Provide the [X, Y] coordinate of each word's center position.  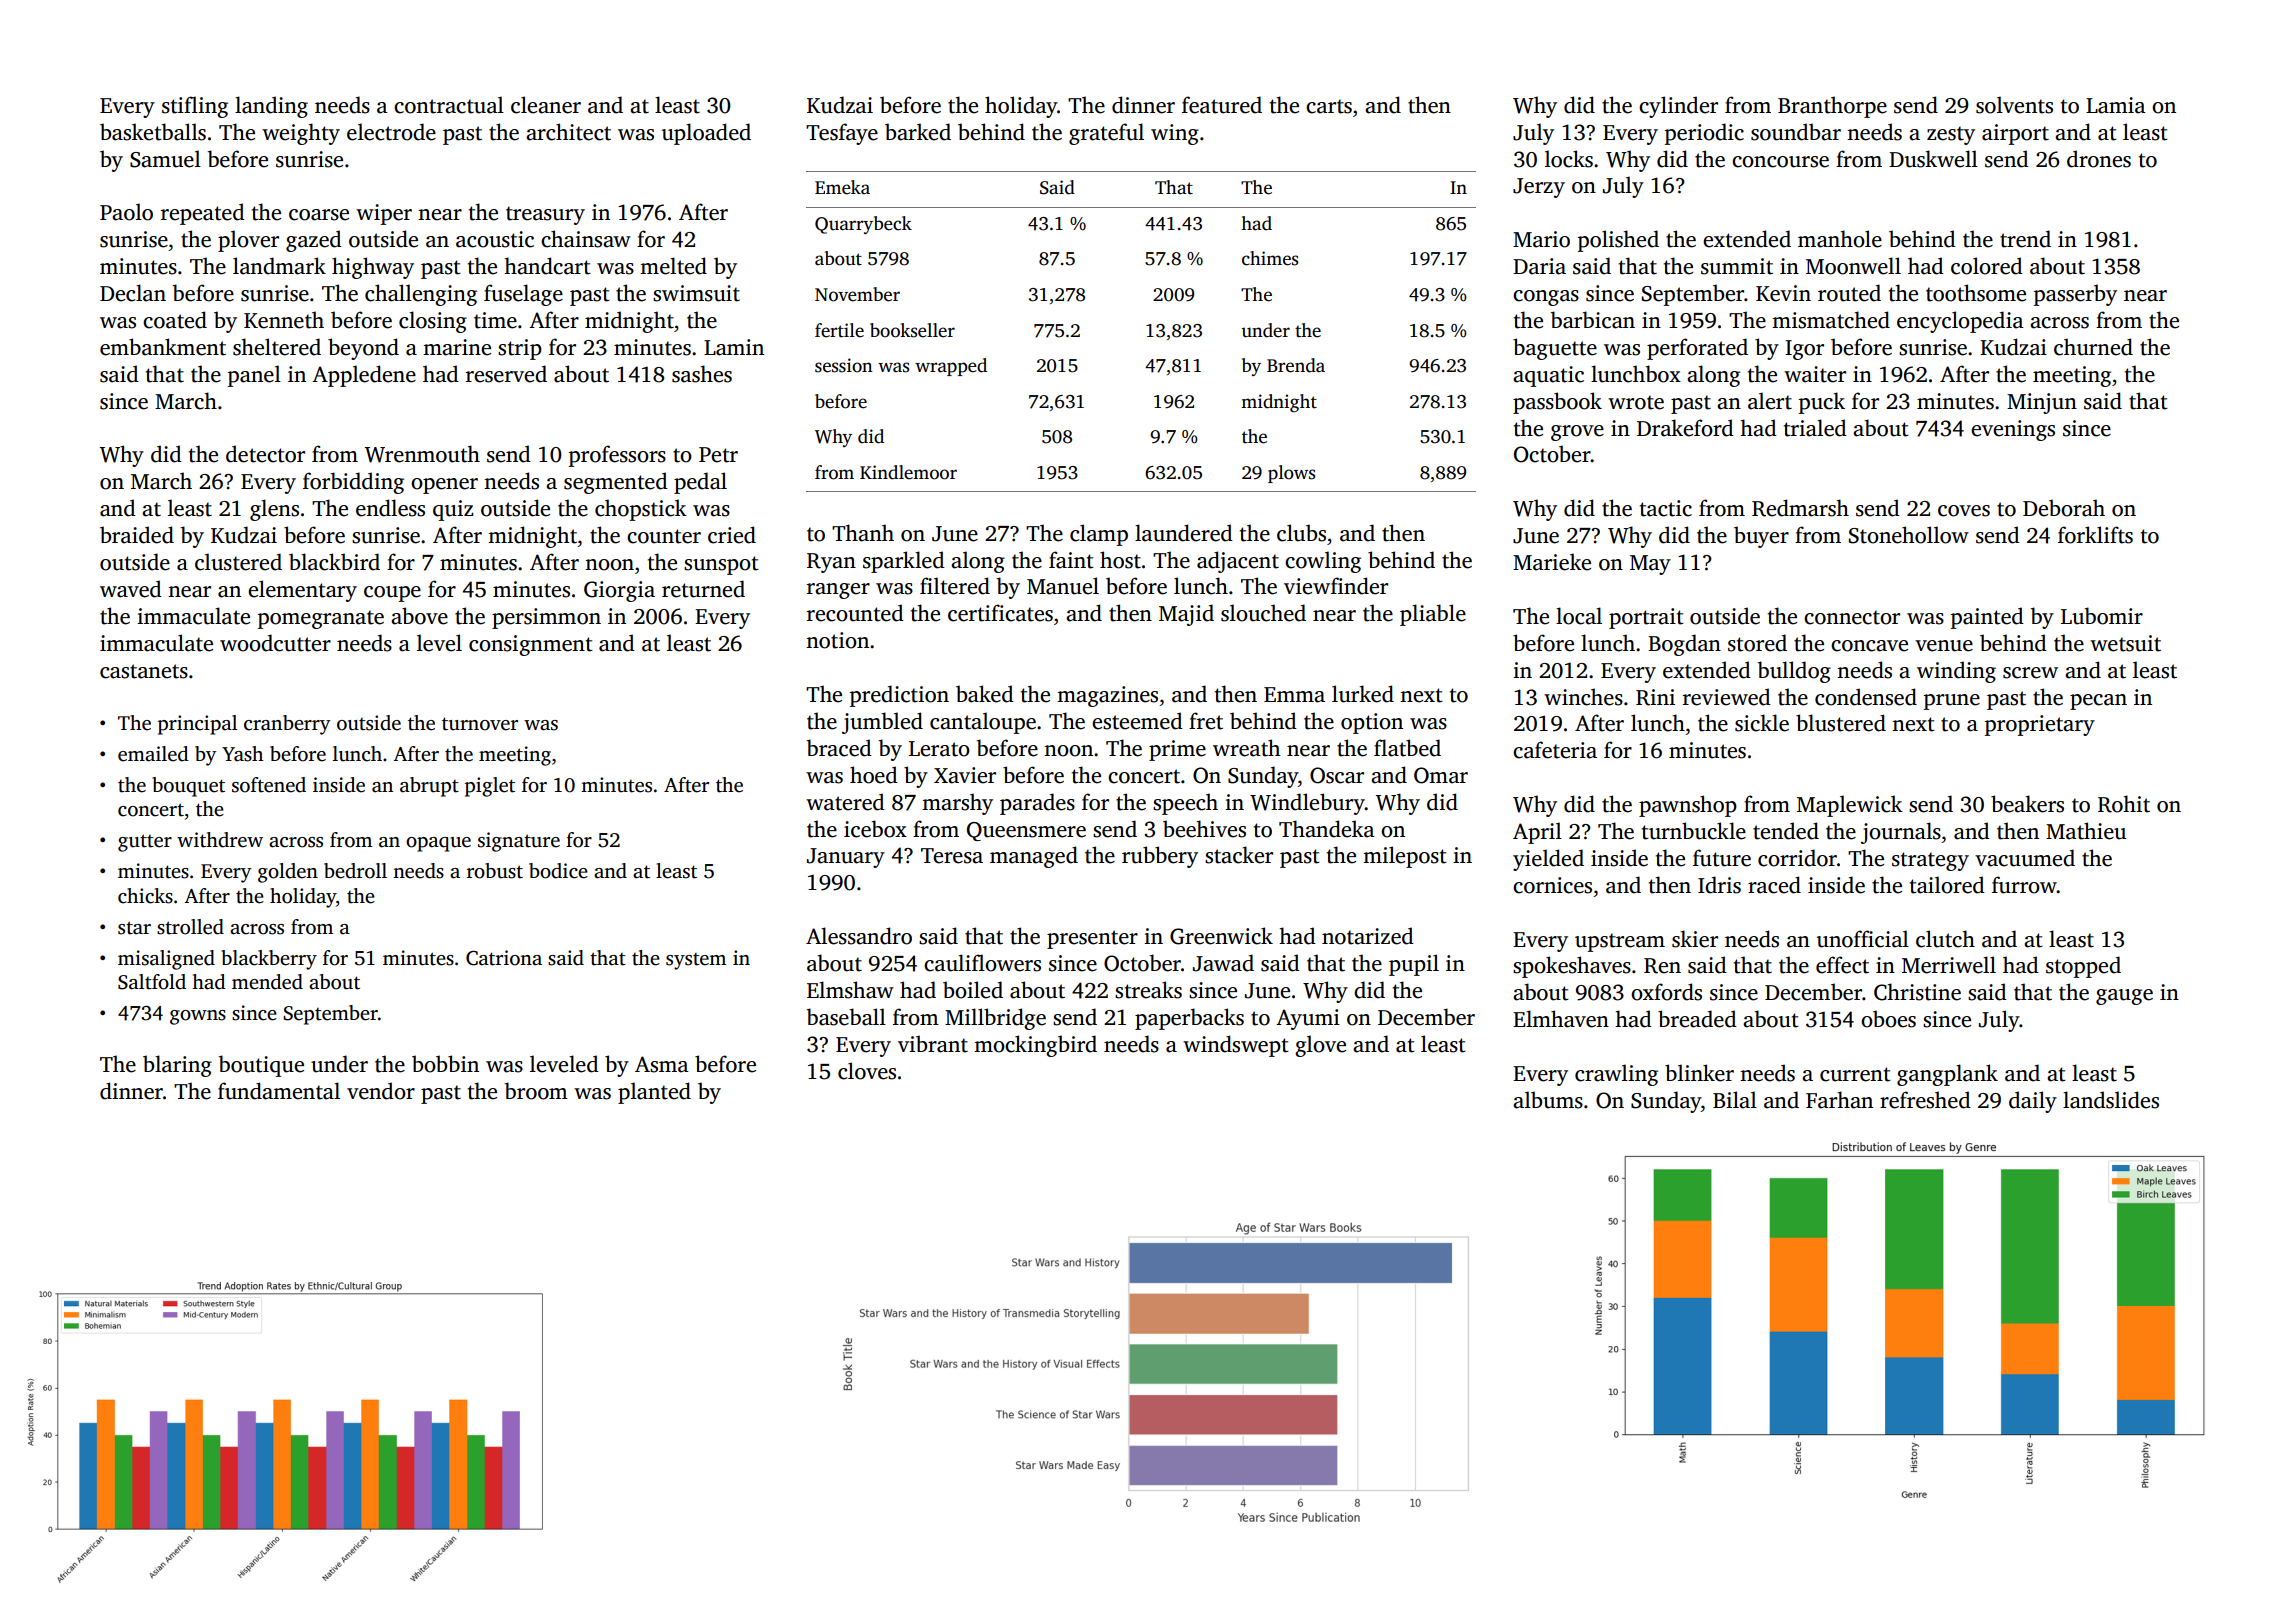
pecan [2098, 702]
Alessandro [859, 936]
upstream [1620, 942]
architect [568, 132]
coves [1964, 511]
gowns [198, 1017]
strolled [190, 927]
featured [1222, 105]
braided [137, 535]
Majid [1186, 615]
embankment [163, 347]
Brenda [1296, 365]
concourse [1780, 162]
